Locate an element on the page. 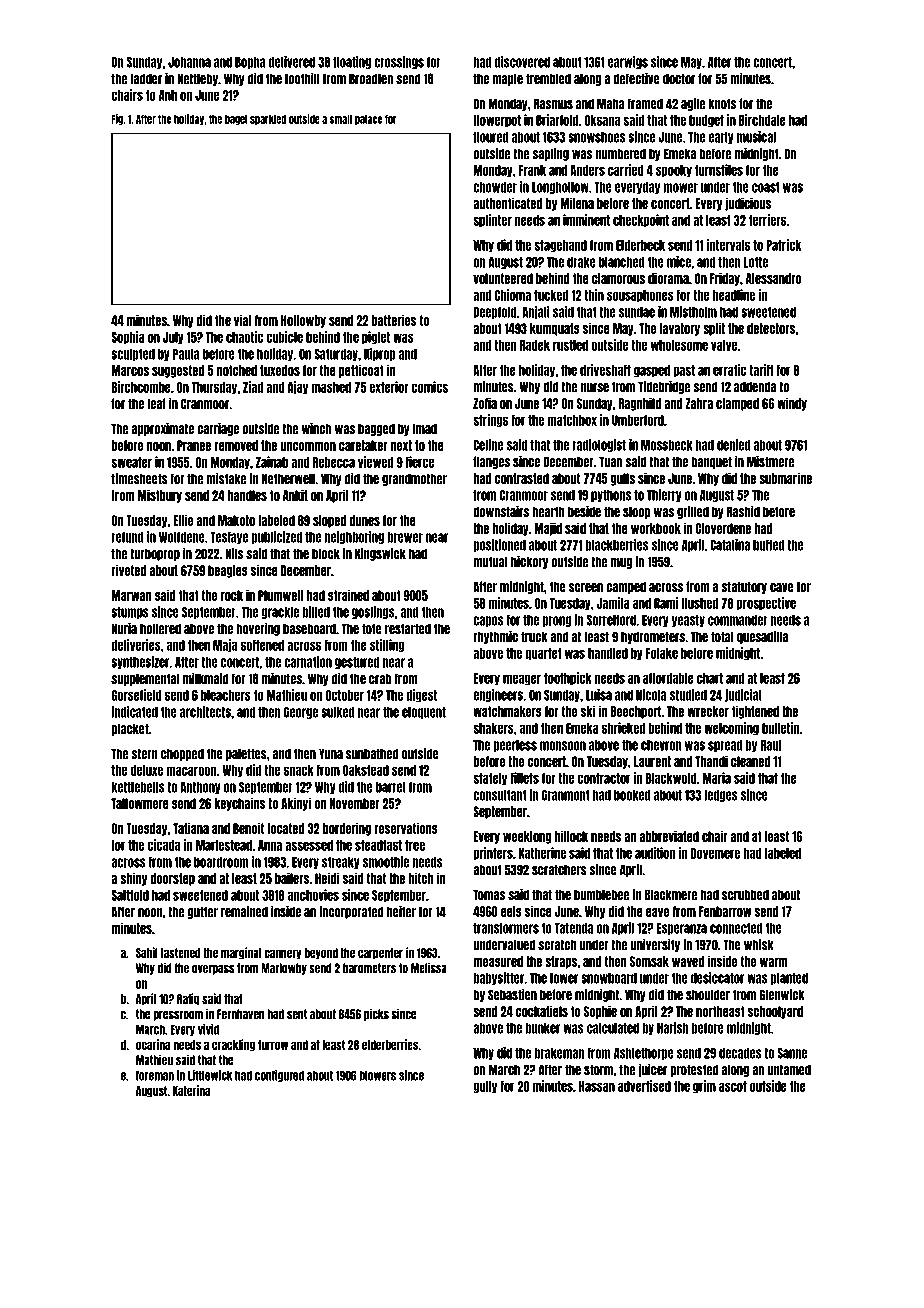 Image resolution: width=924 pixels, height=1308 pixels. shiny is located at coordinates (133, 879).
